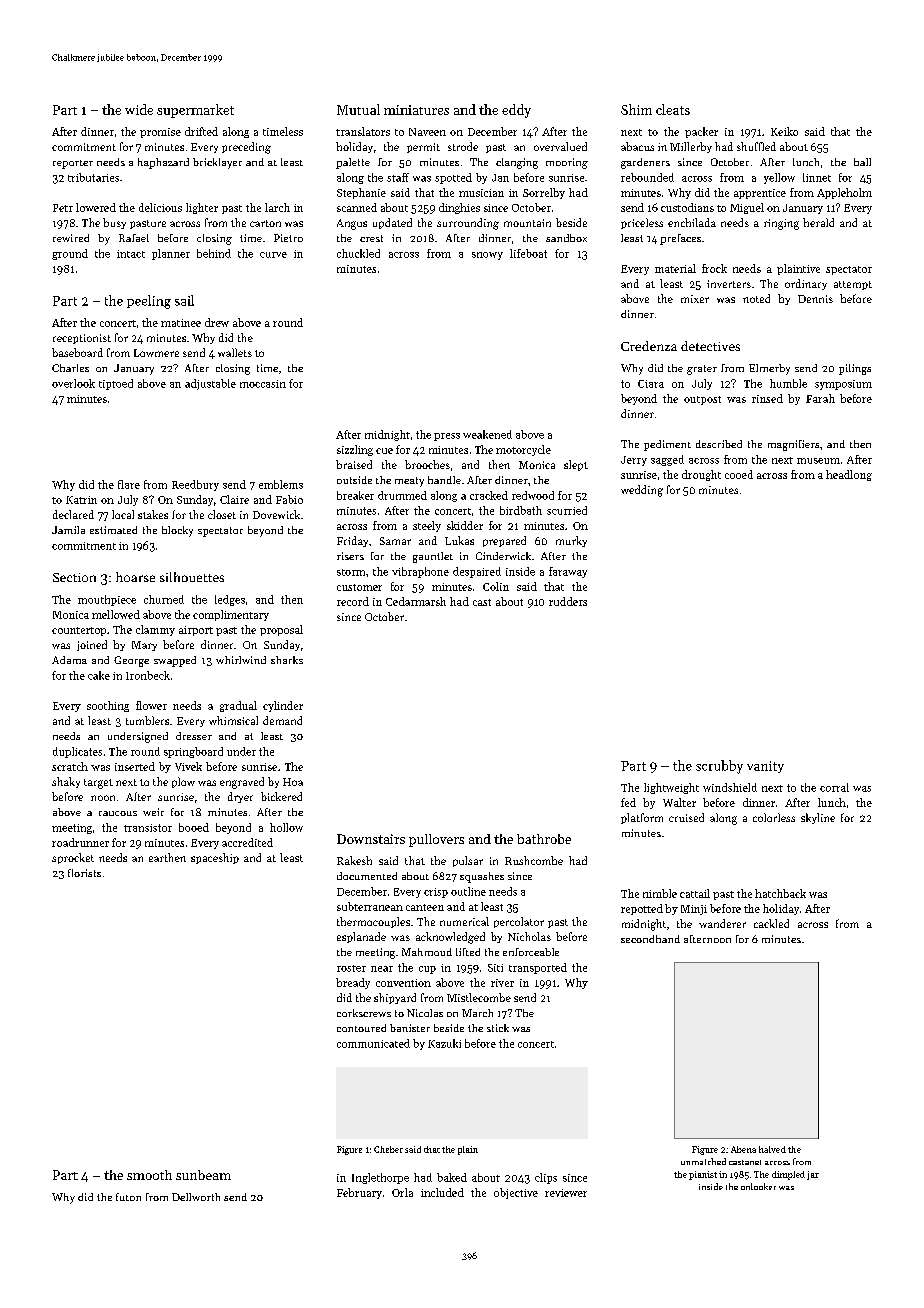 The image size is (924, 1308). Describe the element at coordinates (84, 873) in the image. I see `florists` at that location.
